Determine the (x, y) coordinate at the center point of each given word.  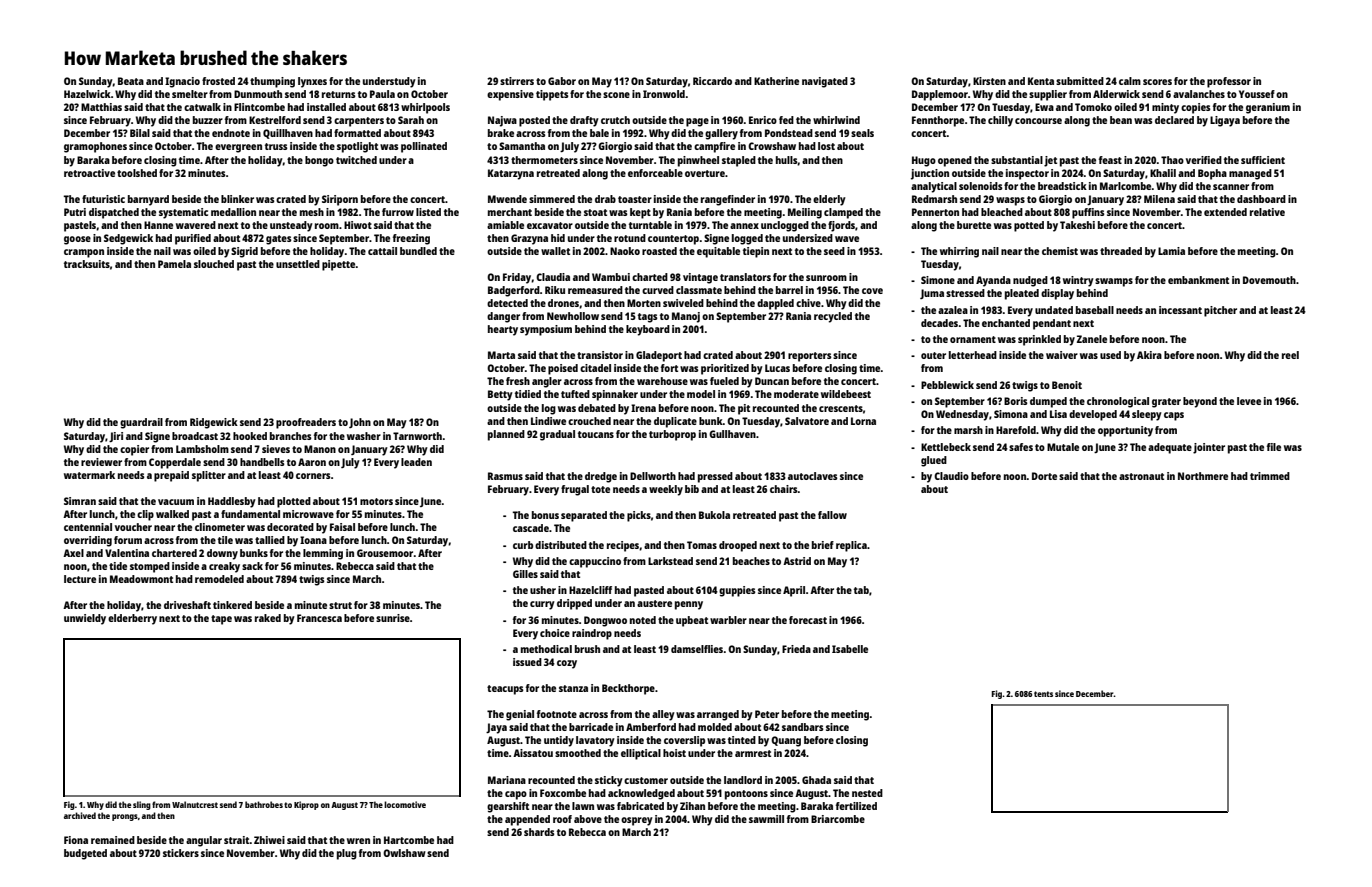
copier (134, 450)
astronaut (1141, 476)
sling (142, 805)
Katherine (776, 81)
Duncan (772, 381)
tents (1043, 694)
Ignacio (182, 82)
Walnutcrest (195, 804)
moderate (796, 394)
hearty (503, 330)
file (1274, 447)
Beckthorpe (628, 689)
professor (1229, 82)
